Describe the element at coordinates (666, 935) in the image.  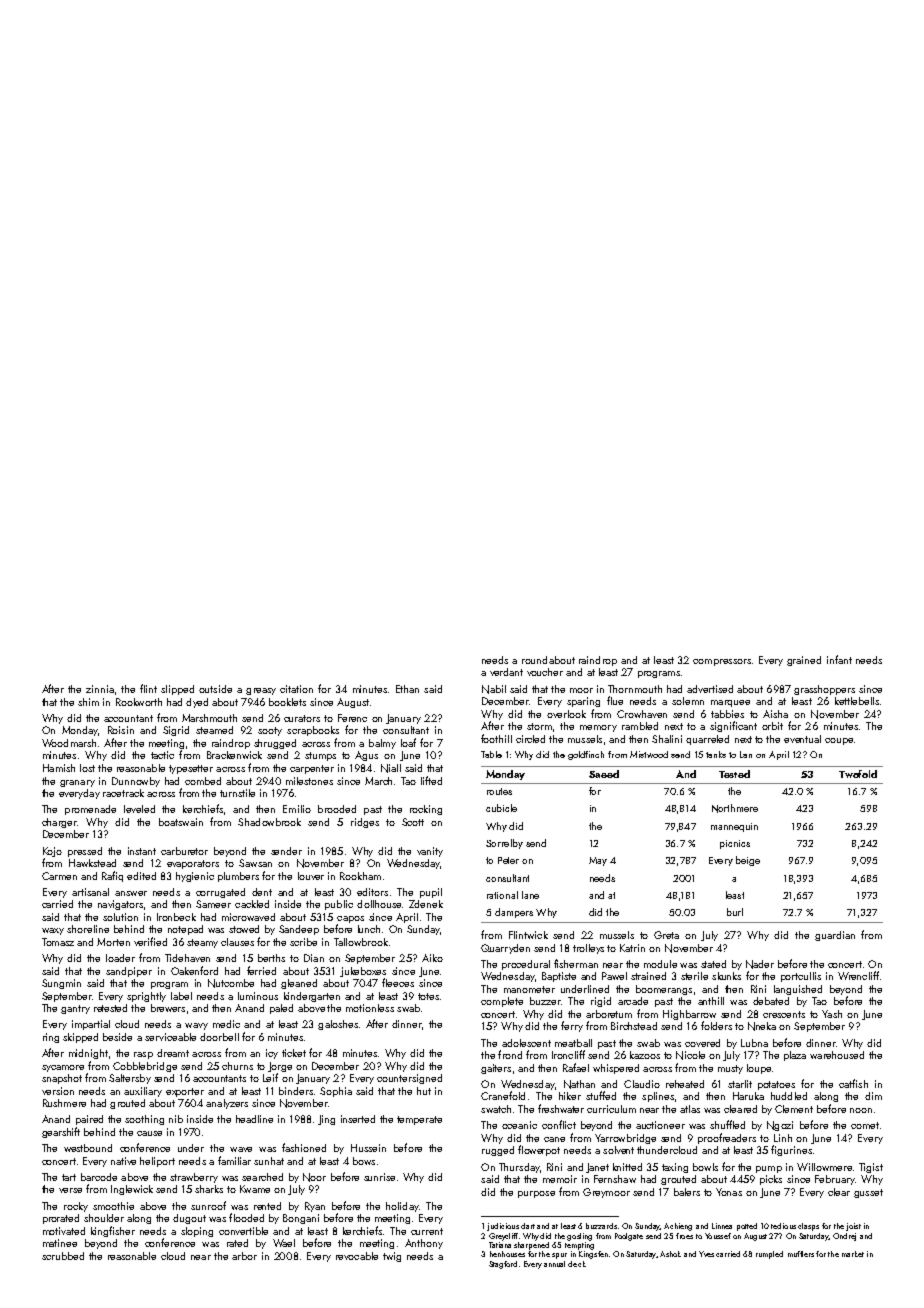
I see `Greta` at that location.
